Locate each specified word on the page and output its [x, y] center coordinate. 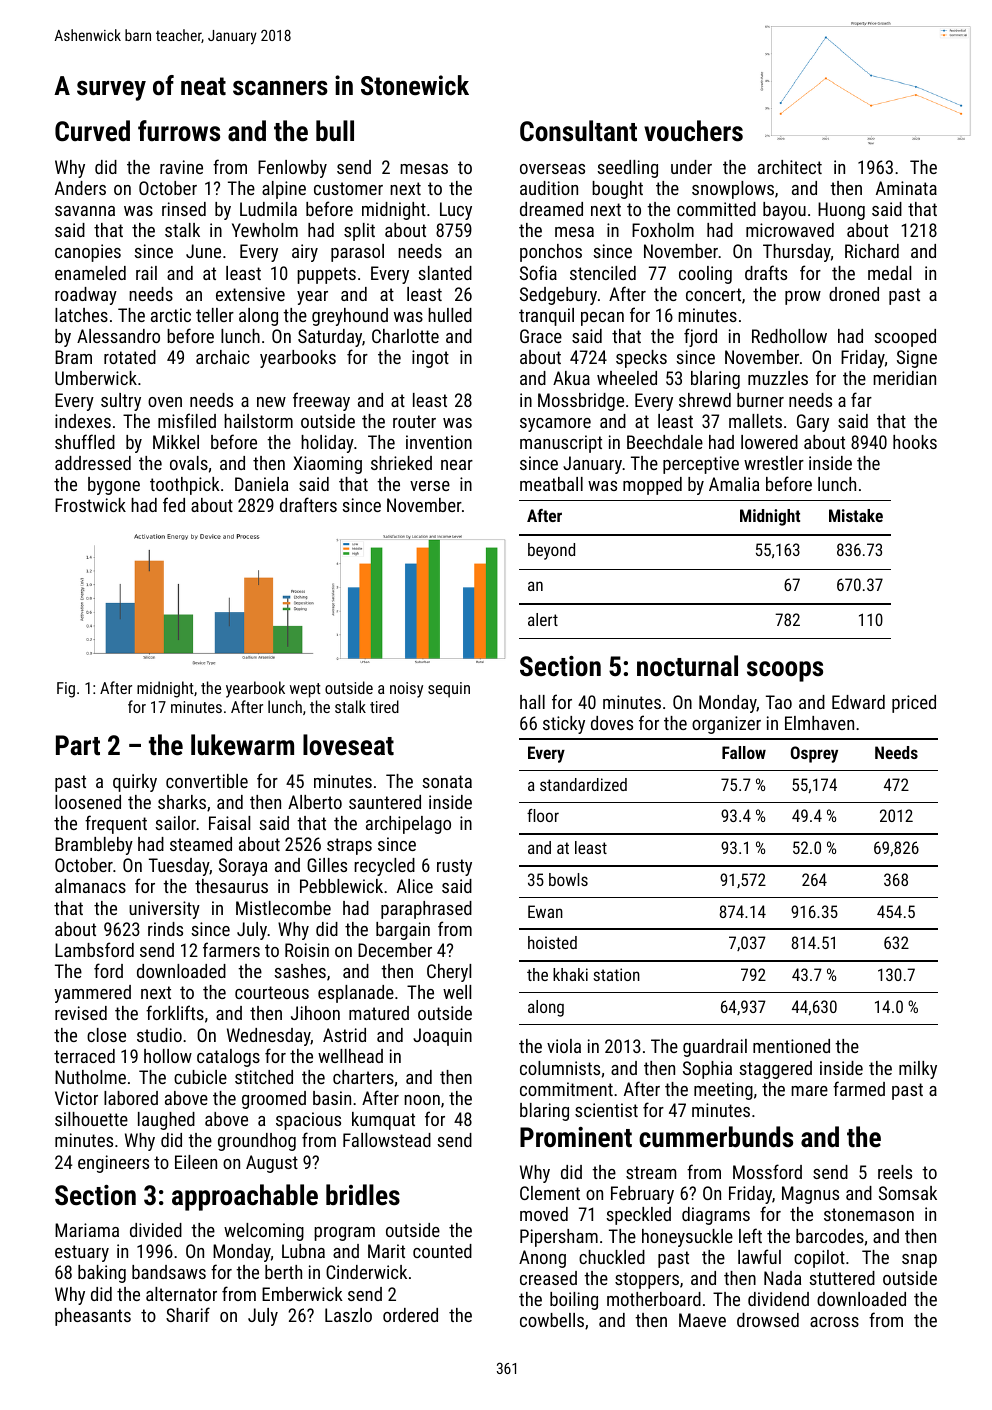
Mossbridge [581, 402]
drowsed [768, 1320]
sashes [300, 971]
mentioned [791, 1046]
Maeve [702, 1320]
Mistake [856, 515]
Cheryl [449, 973]
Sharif [188, 1314]
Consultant [578, 131]
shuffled [85, 441]
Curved [92, 131]
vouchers [693, 131]
